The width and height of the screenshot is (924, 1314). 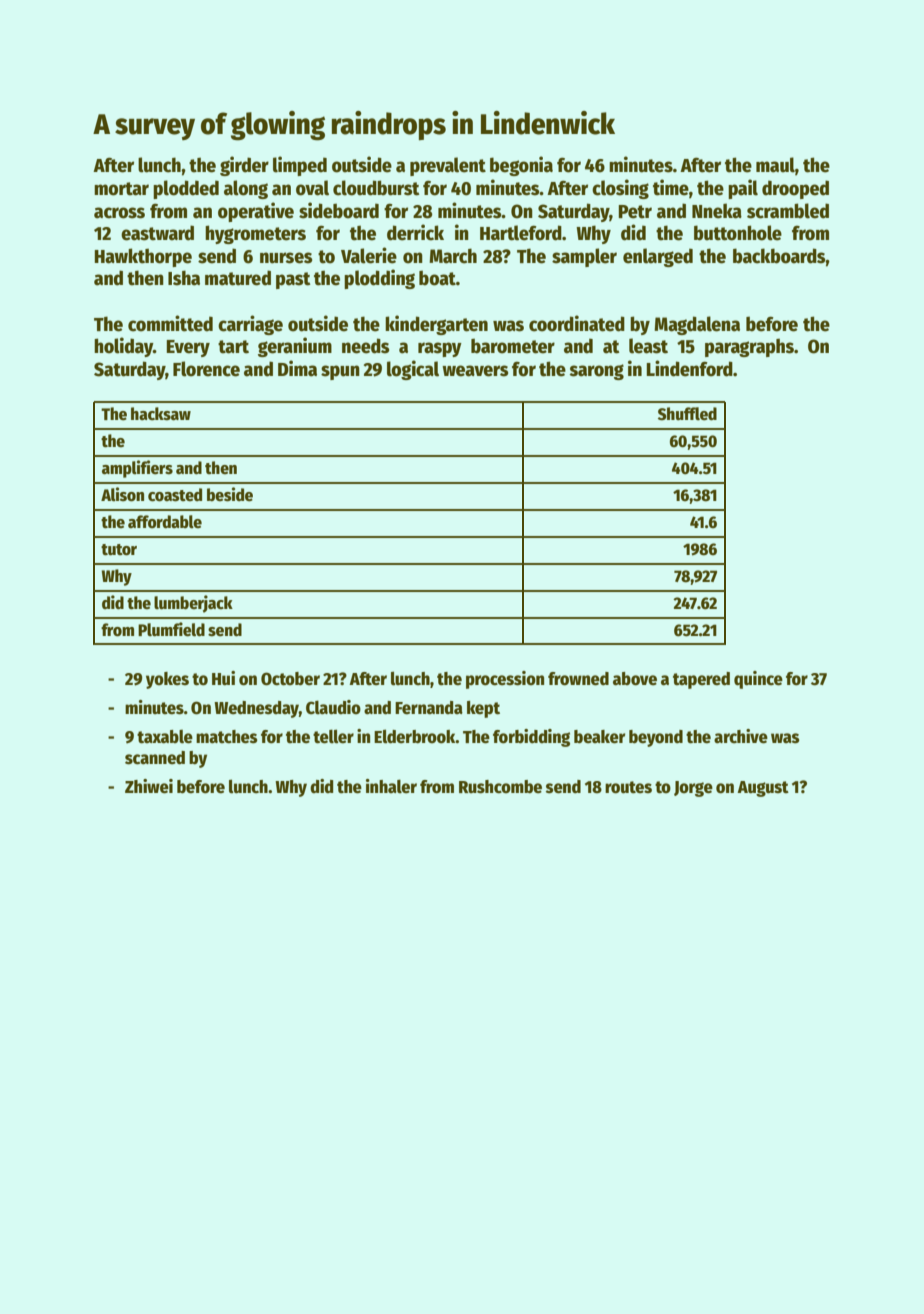 What do you see at coordinates (149, 786) in the screenshot?
I see `Zhiwei` at bounding box center [149, 786].
